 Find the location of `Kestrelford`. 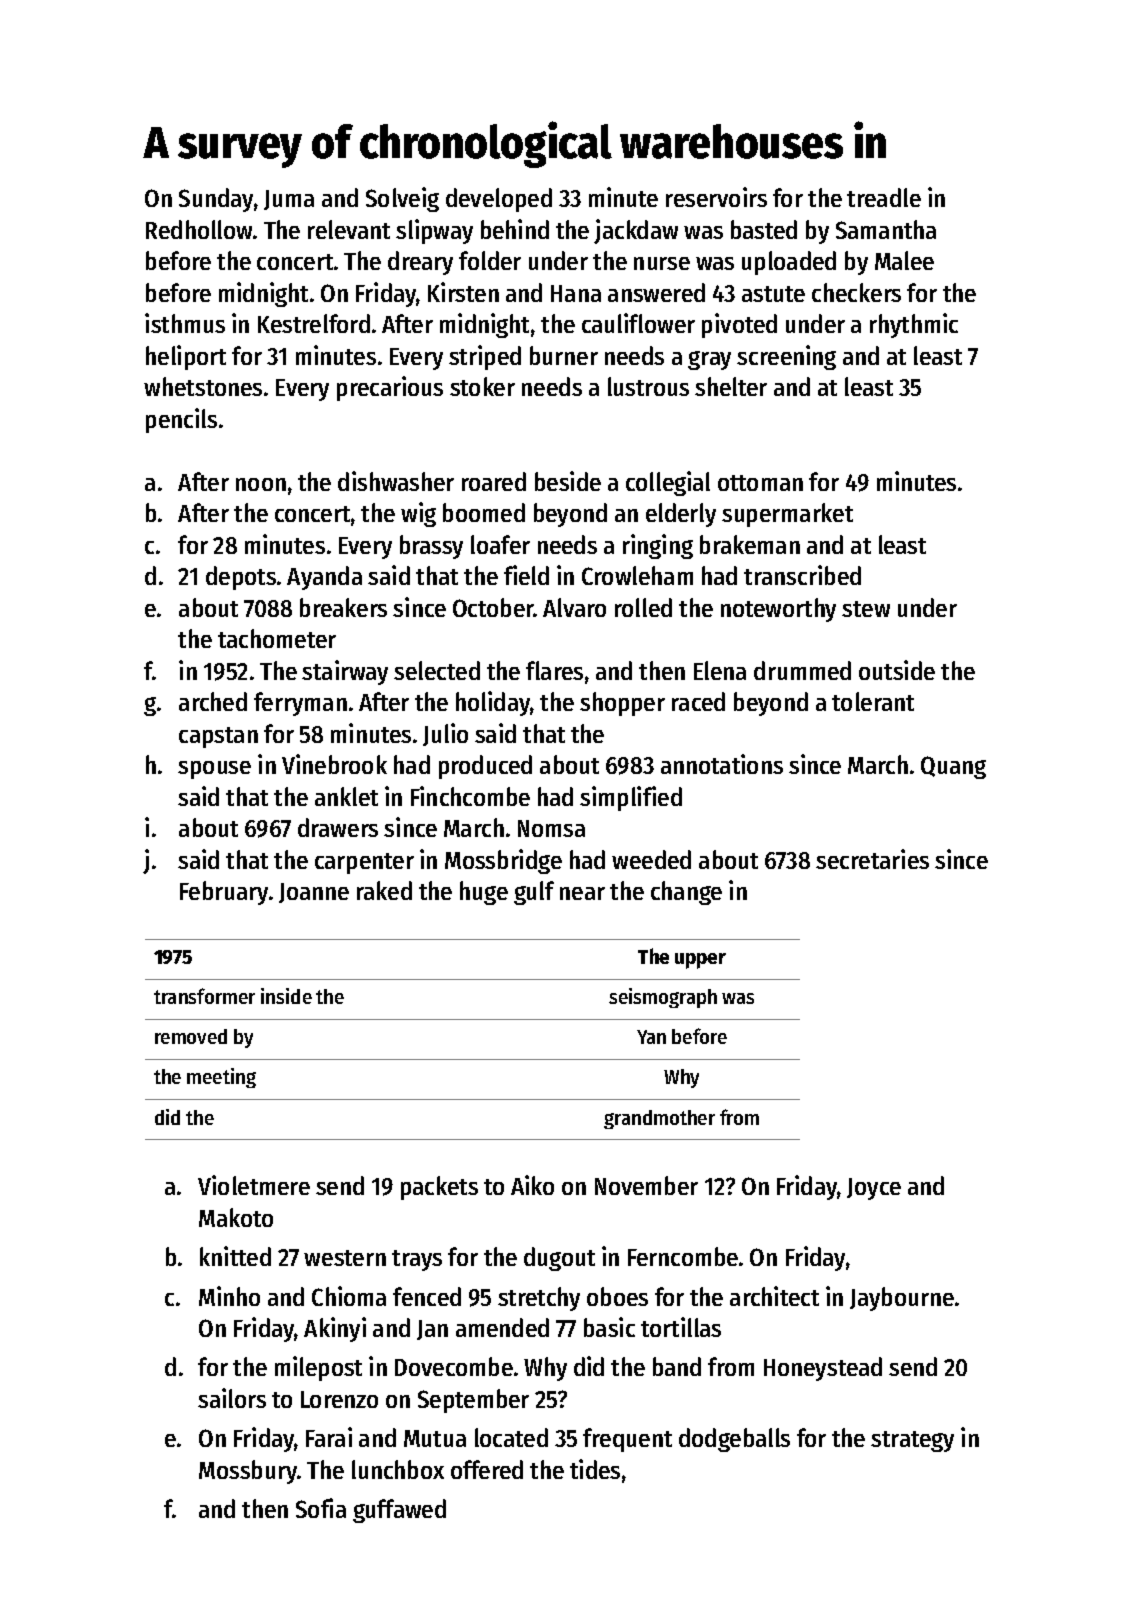

Kestrelford is located at coordinates (314, 323).
